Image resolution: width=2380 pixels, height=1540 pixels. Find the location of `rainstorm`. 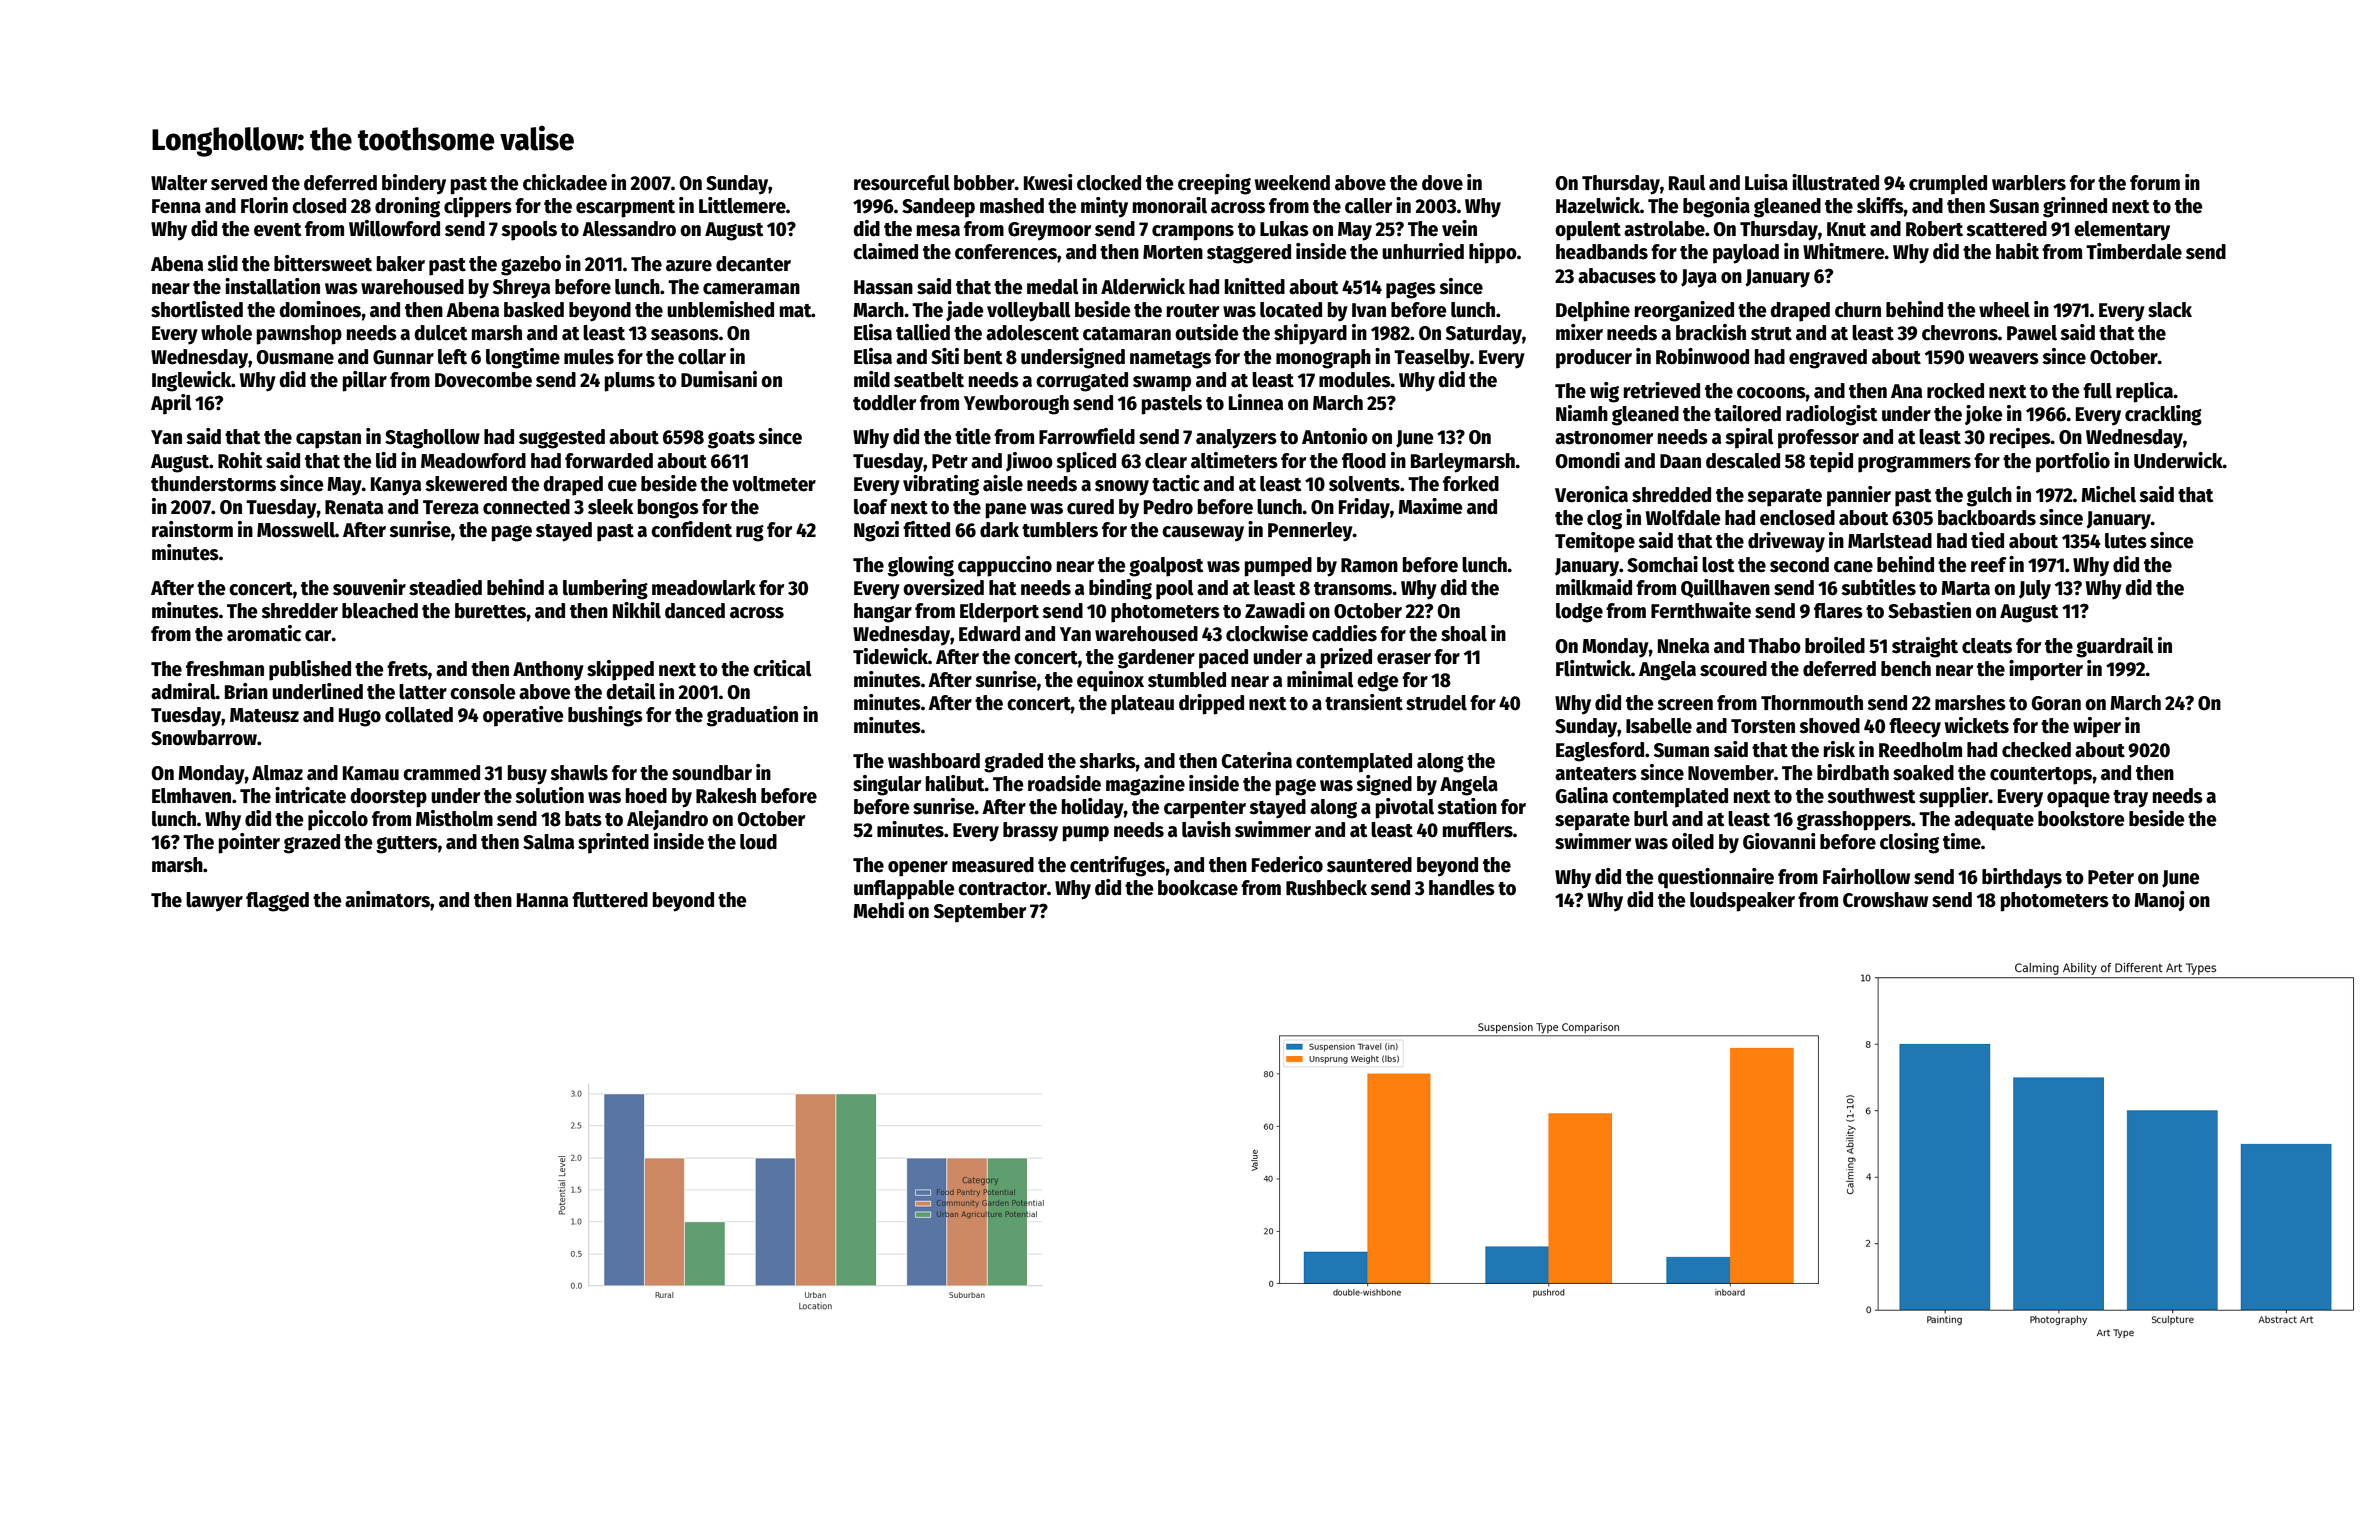

rainstorm is located at coordinates (192, 529).
